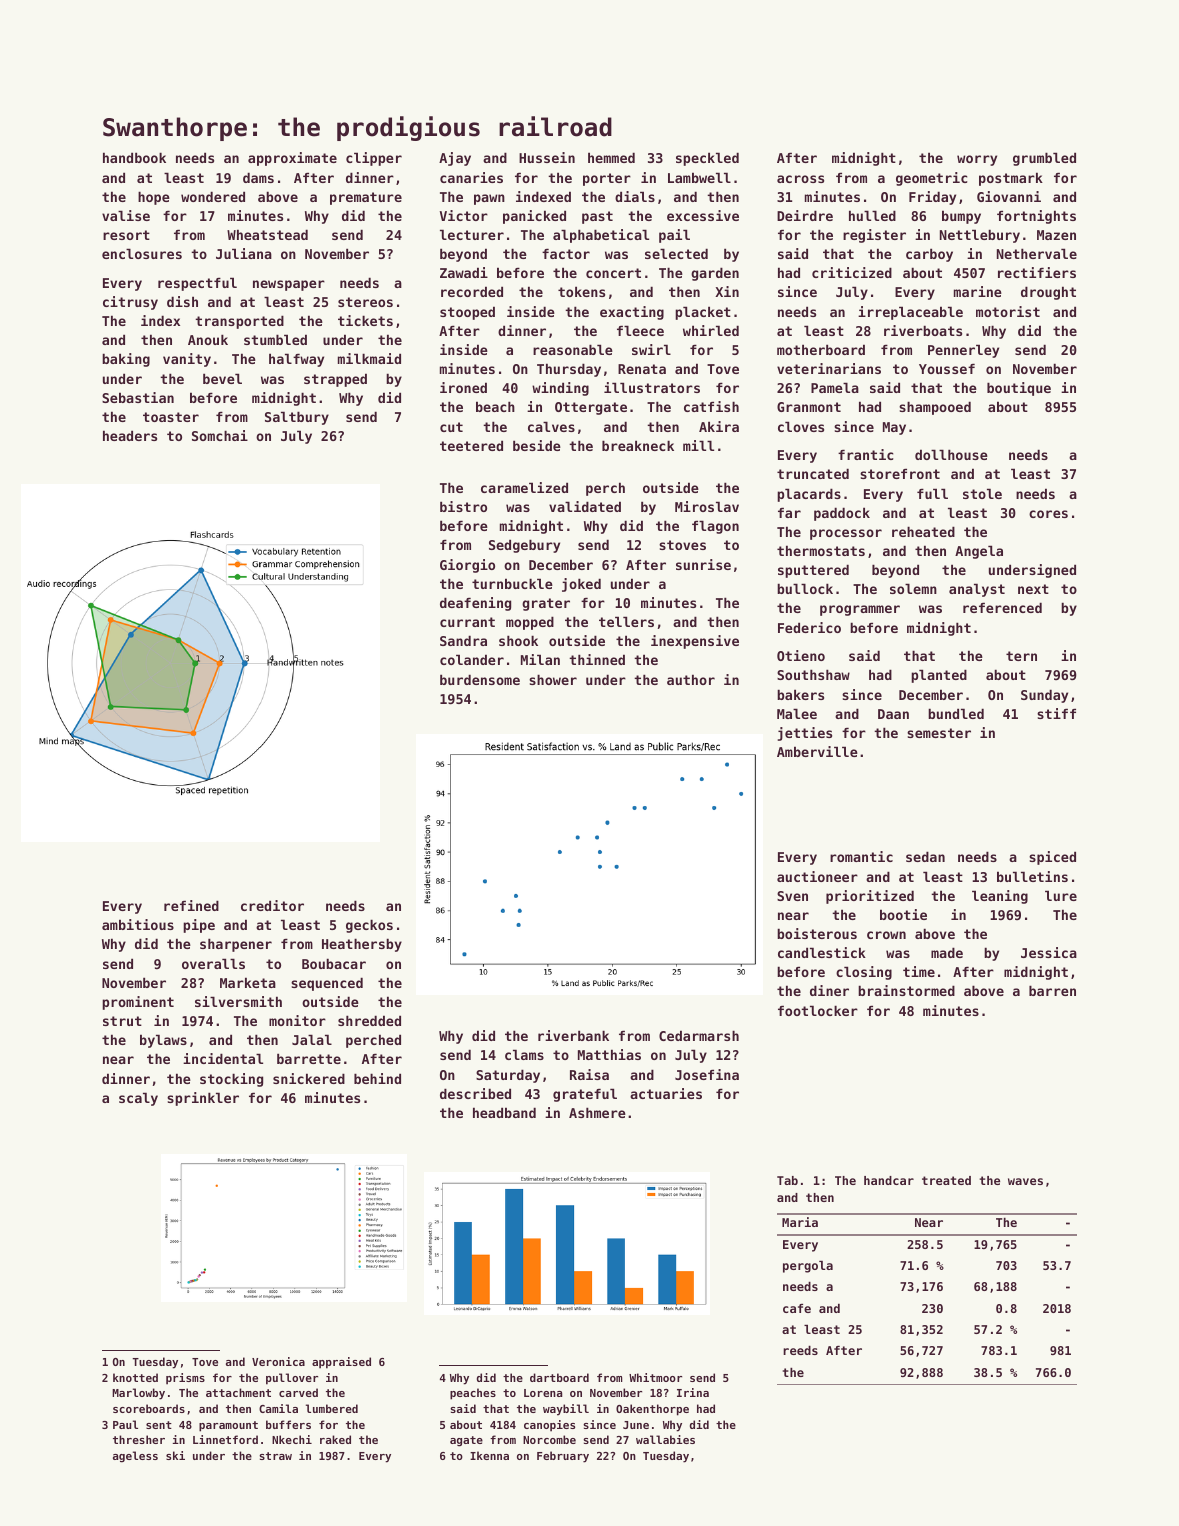 This screenshot has height=1526, width=1179. What do you see at coordinates (213, 963) in the screenshot?
I see `overalls` at bounding box center [213, 963].
